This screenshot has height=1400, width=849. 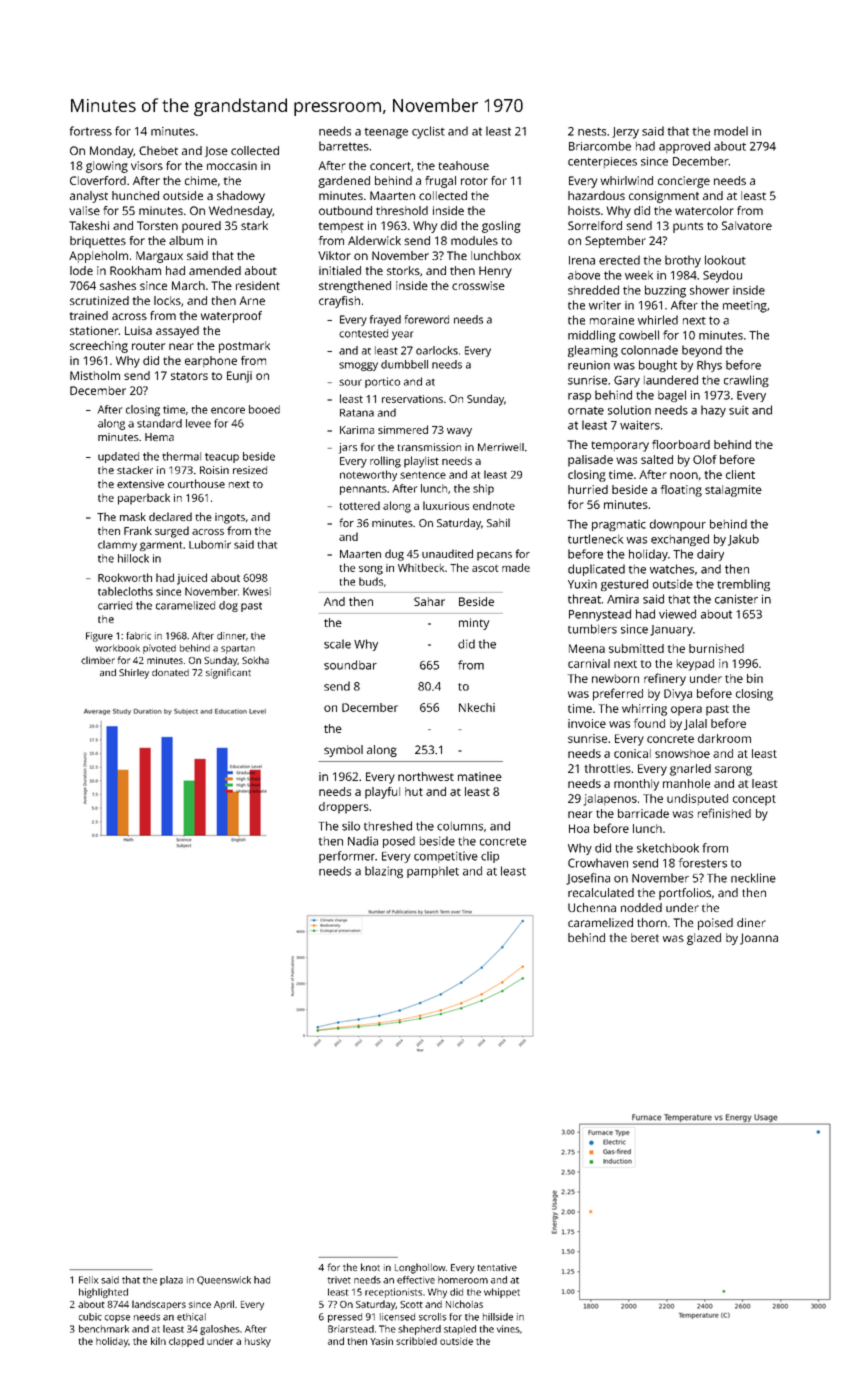 What do you see at coordinates (587, 723) in the screenshot?
I see `invoice` at bounding box center [587, 723].
